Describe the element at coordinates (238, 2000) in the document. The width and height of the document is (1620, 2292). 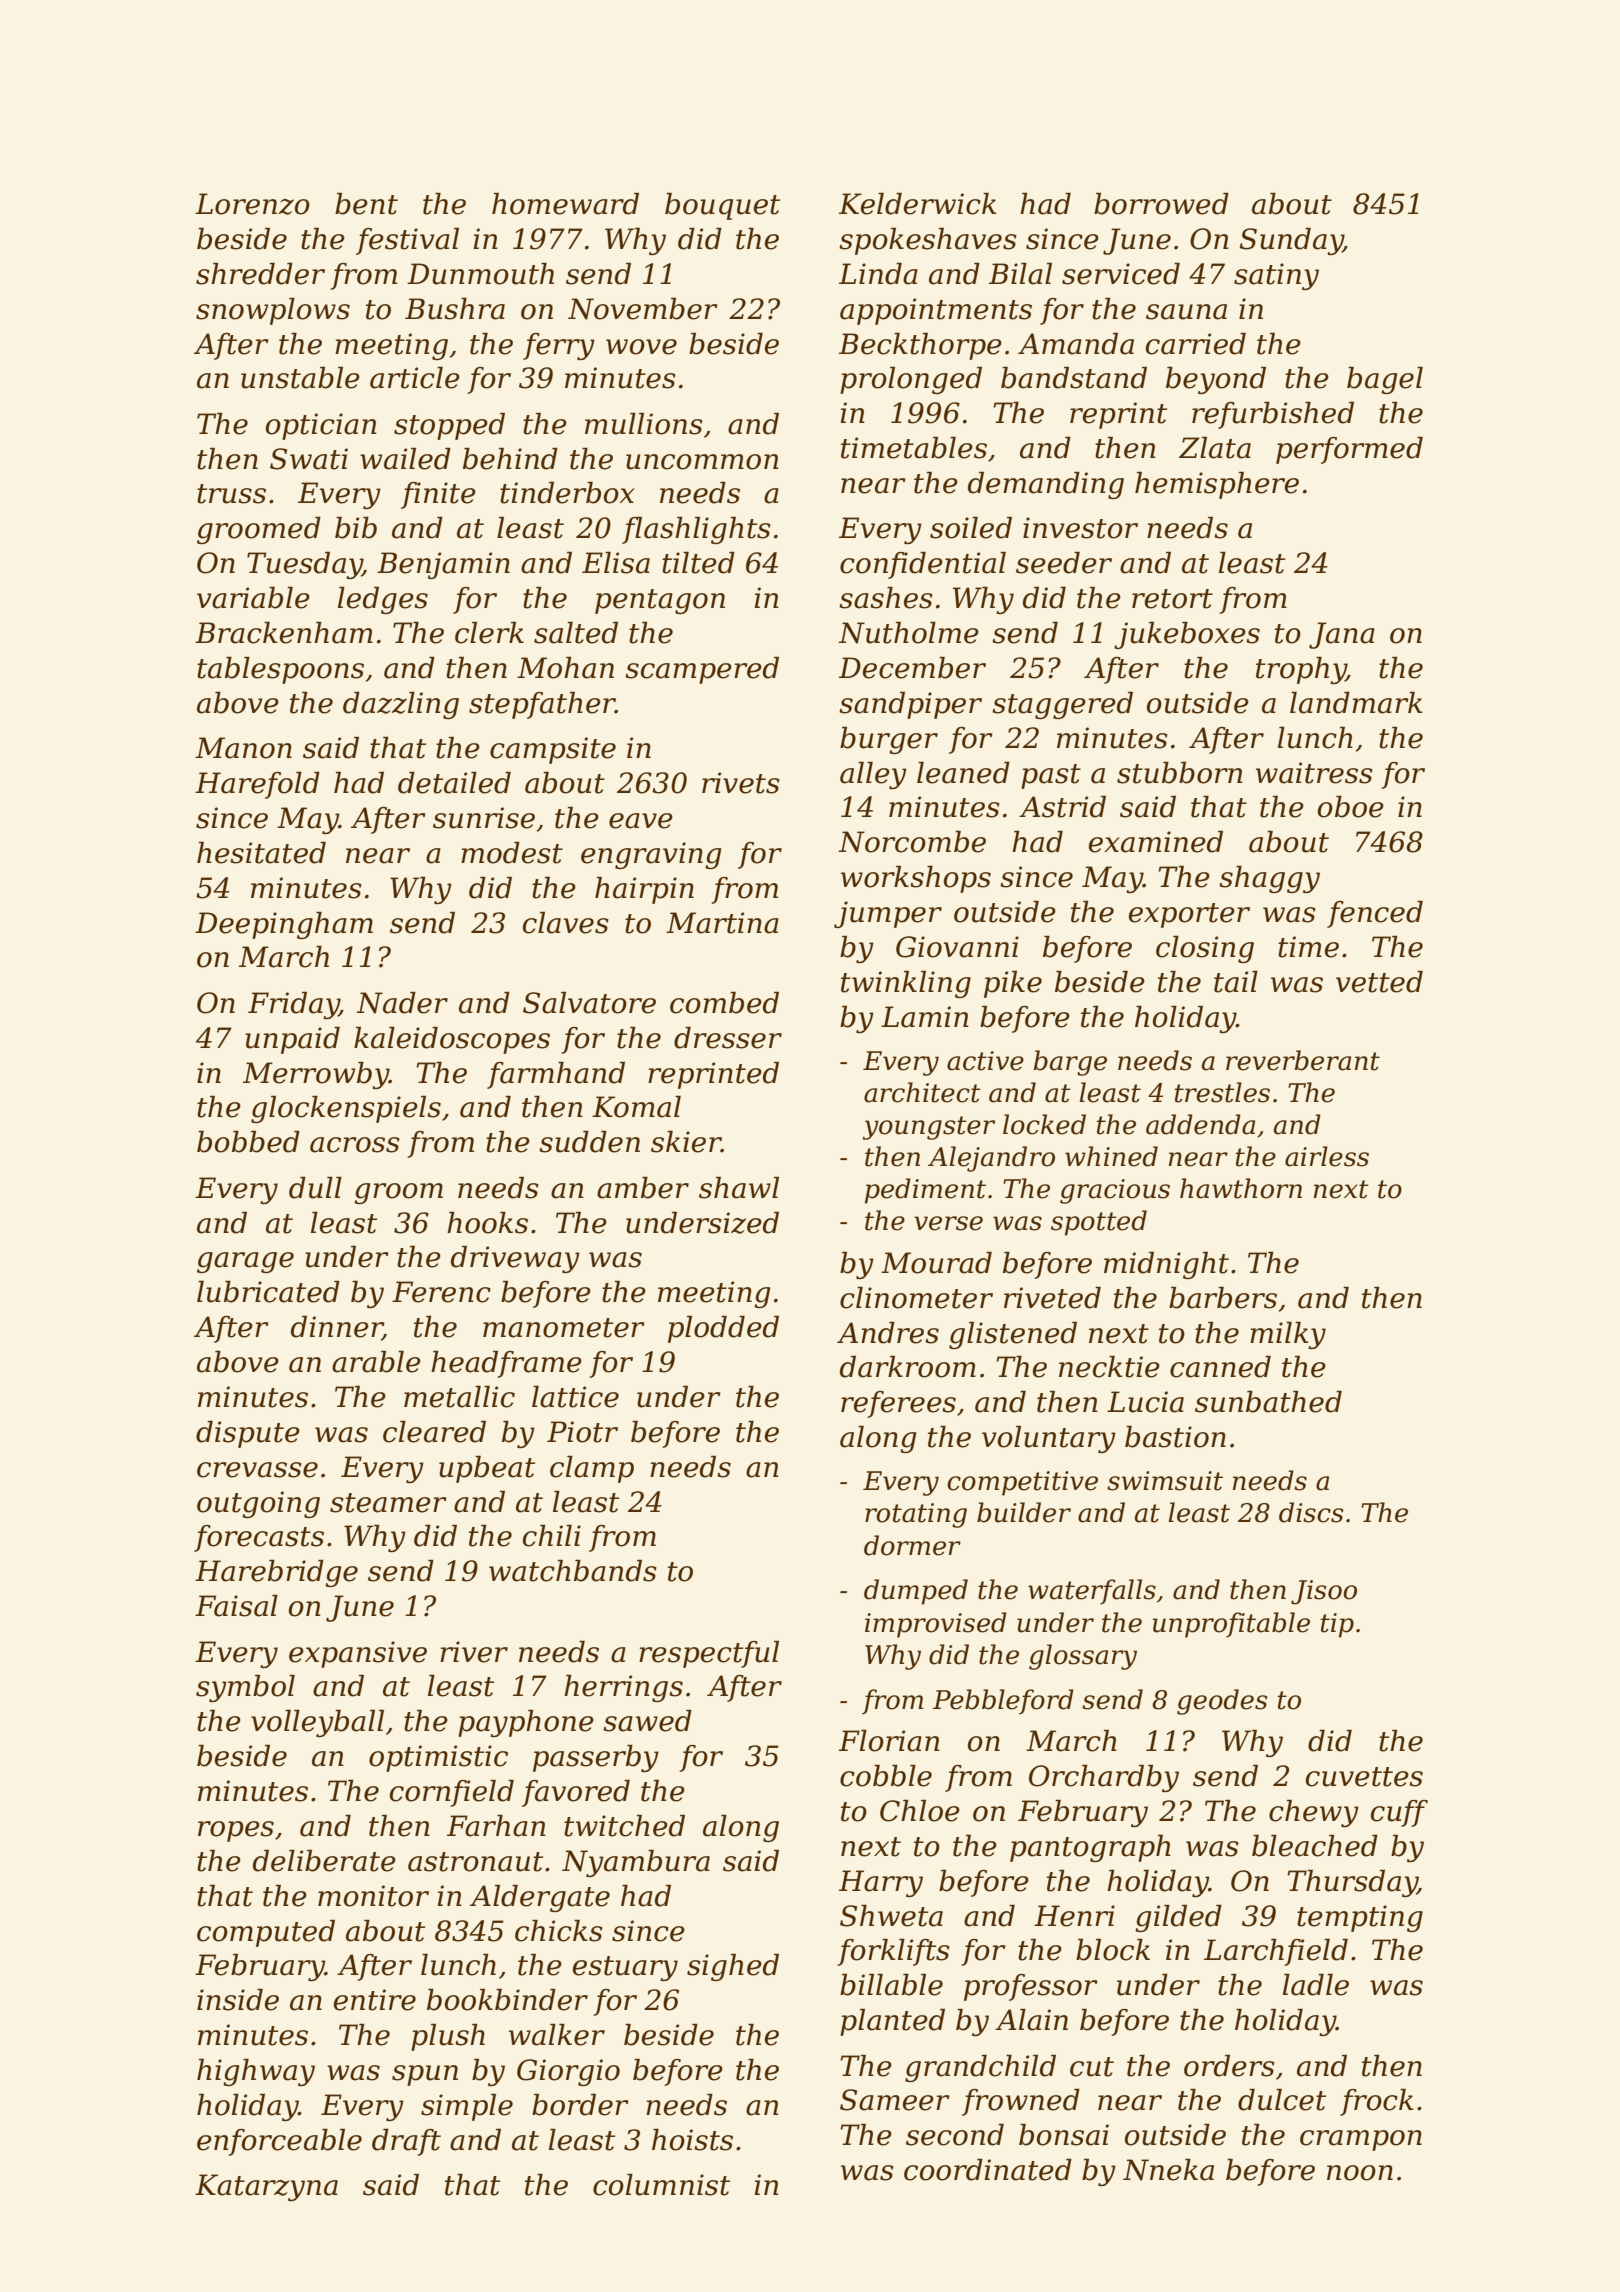
I see `inside` at that location.
